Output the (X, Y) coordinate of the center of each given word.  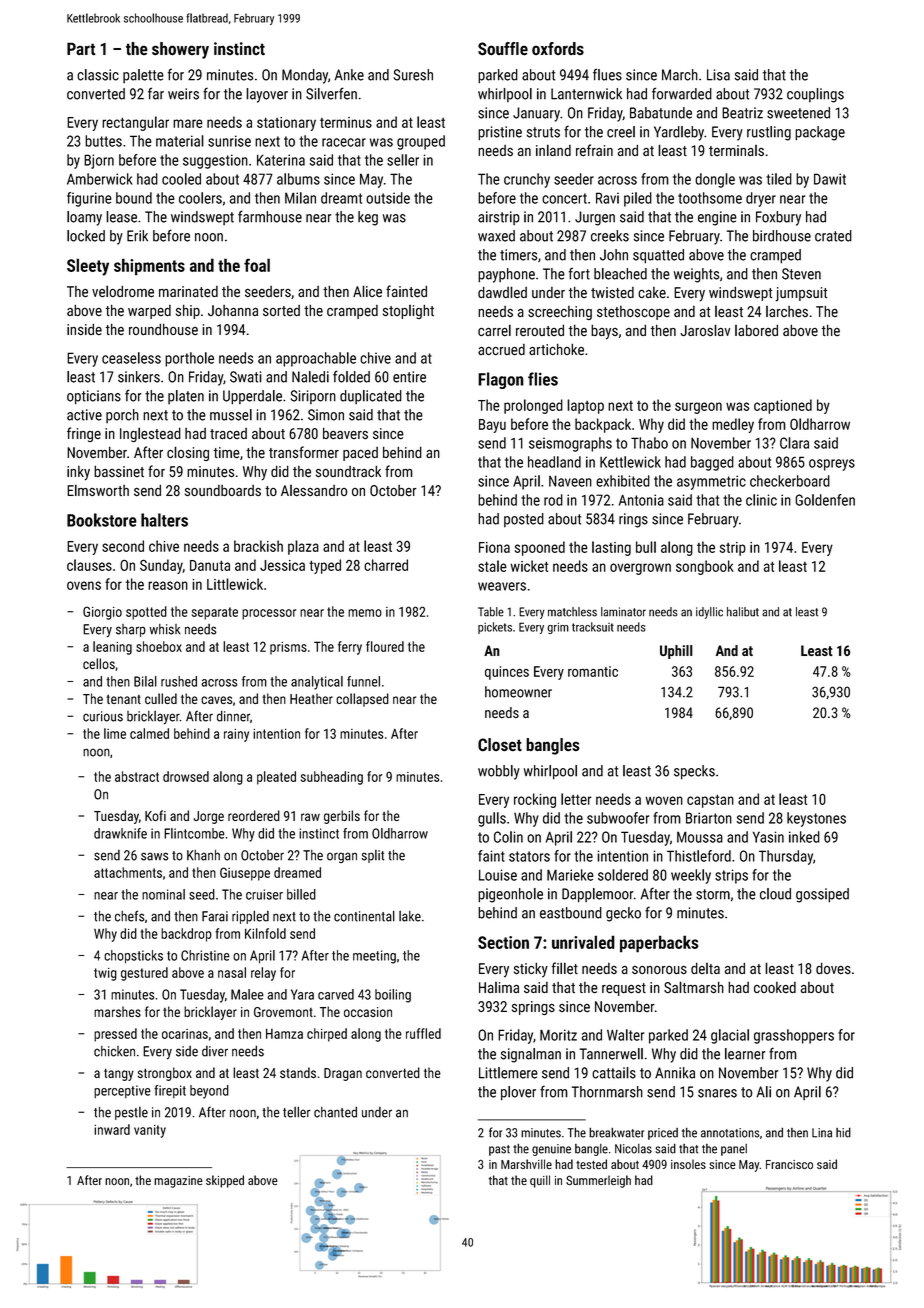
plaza (303, 547)
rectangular (135, 123)
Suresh (413, 75)
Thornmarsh (607, 1092)
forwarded (682, 93)
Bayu (492, 426)
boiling (393, 996)
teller (297, 1112)
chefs (129, 916)
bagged (712, 463)
